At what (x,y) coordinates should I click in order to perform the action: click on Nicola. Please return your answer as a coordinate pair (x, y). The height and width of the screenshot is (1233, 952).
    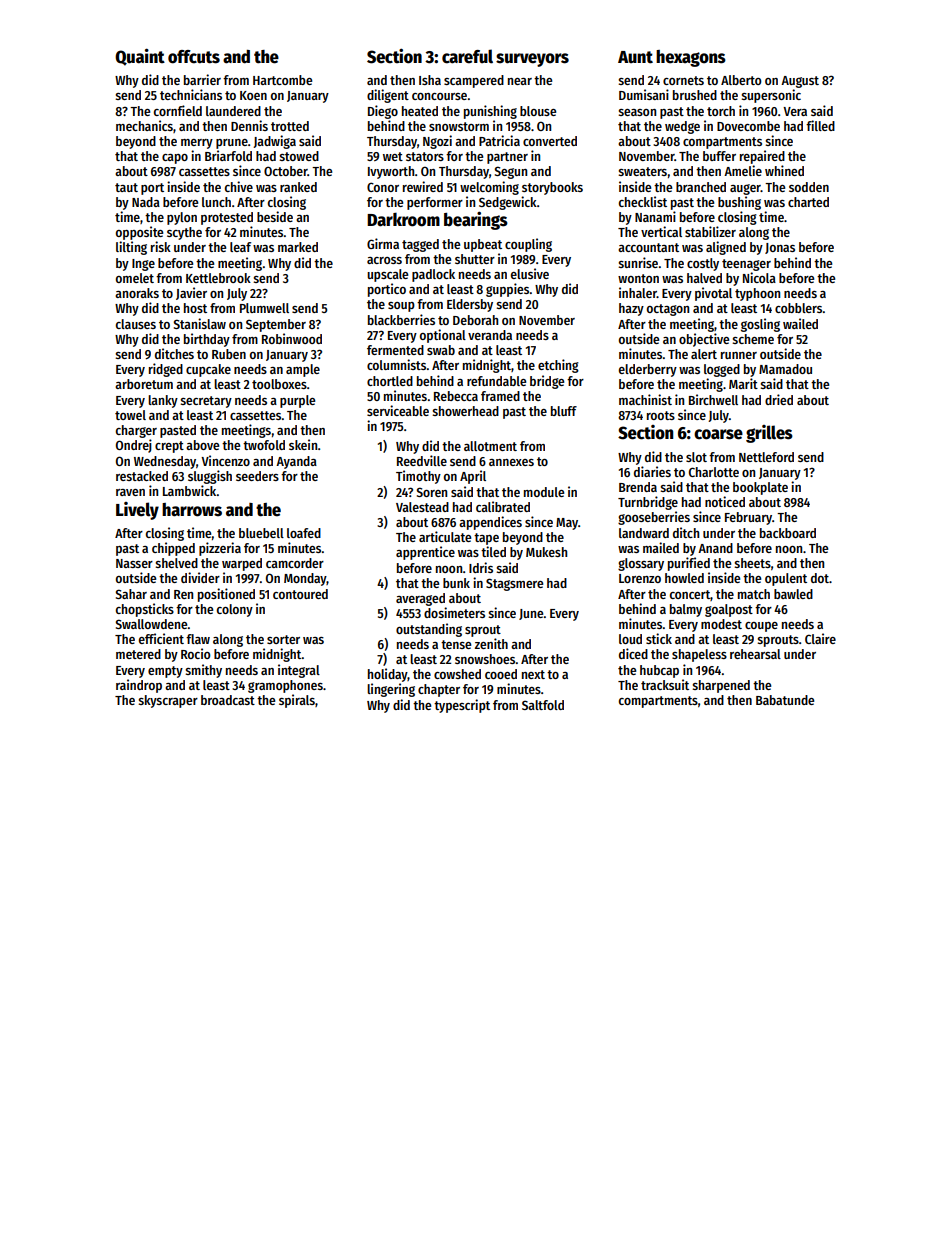
    Looking at the image, I should click on (759, 277).
